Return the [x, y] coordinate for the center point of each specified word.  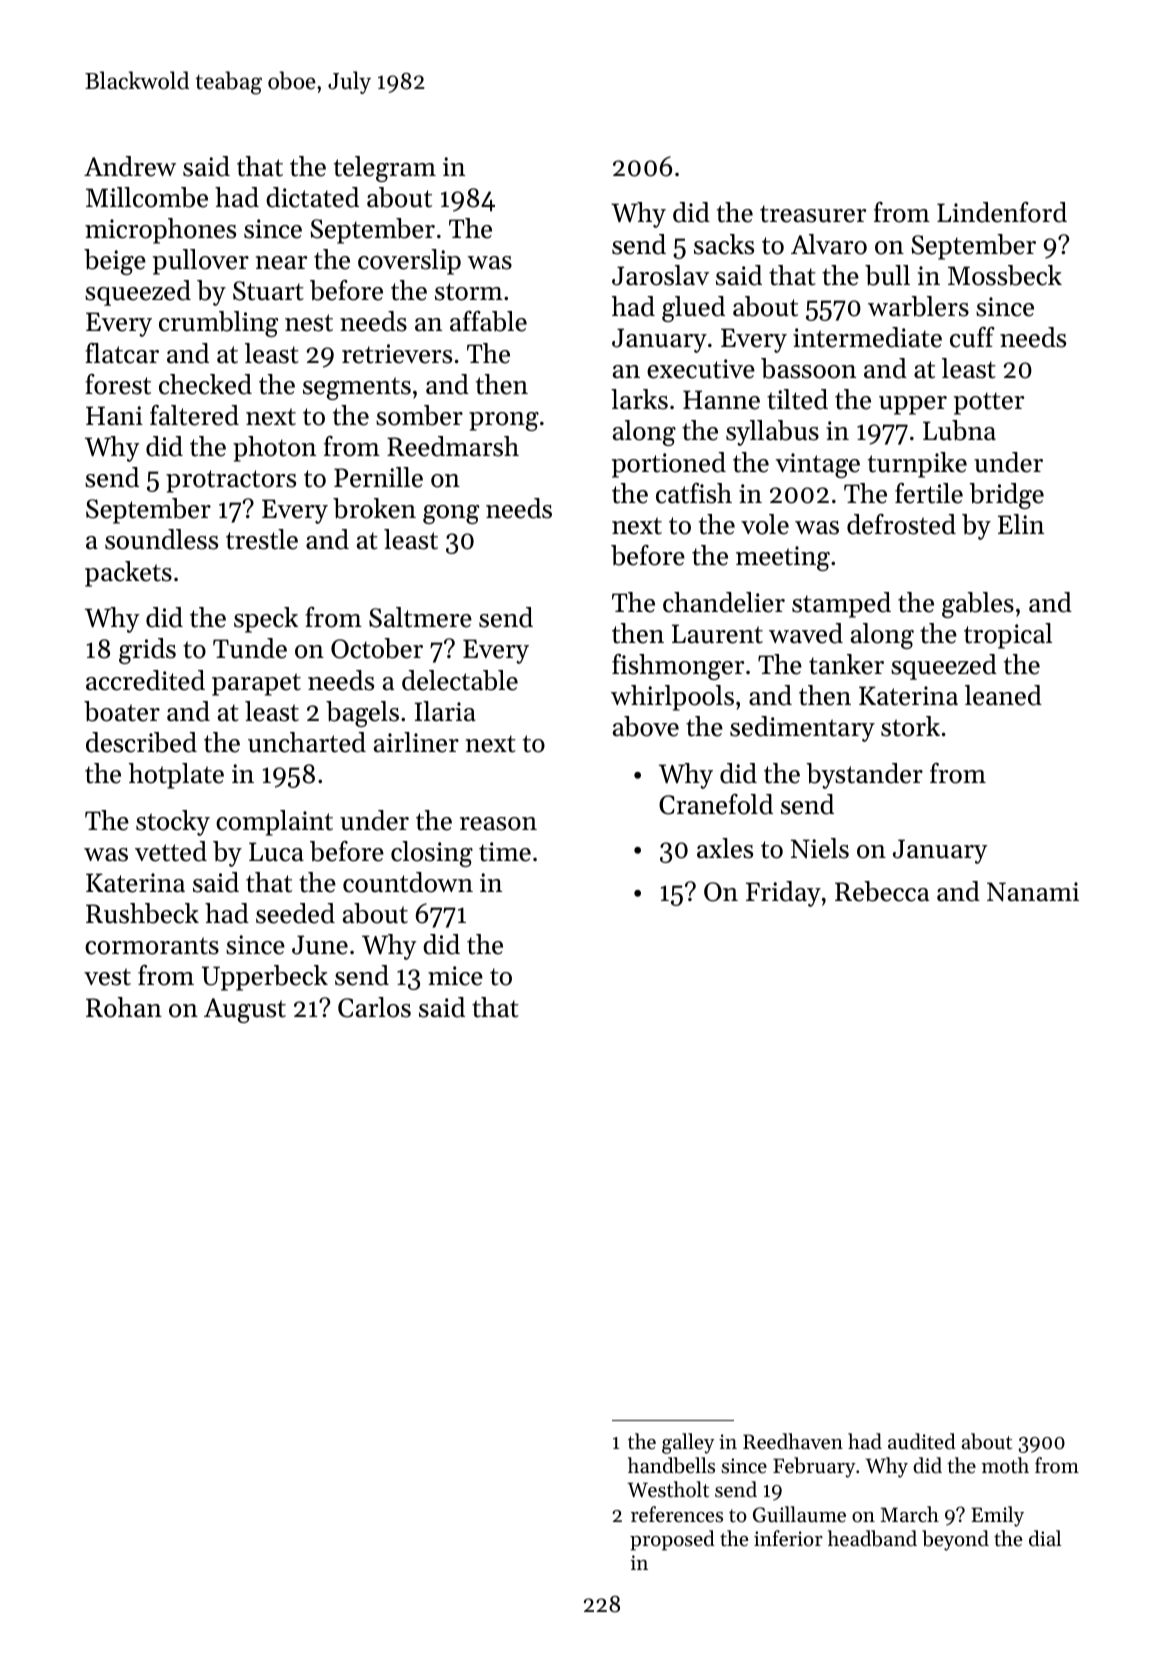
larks [639, 399]
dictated [312, 197]
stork [910, 726]
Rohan [124, 1007]
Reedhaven [793, 1441]
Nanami [1033, 892]
